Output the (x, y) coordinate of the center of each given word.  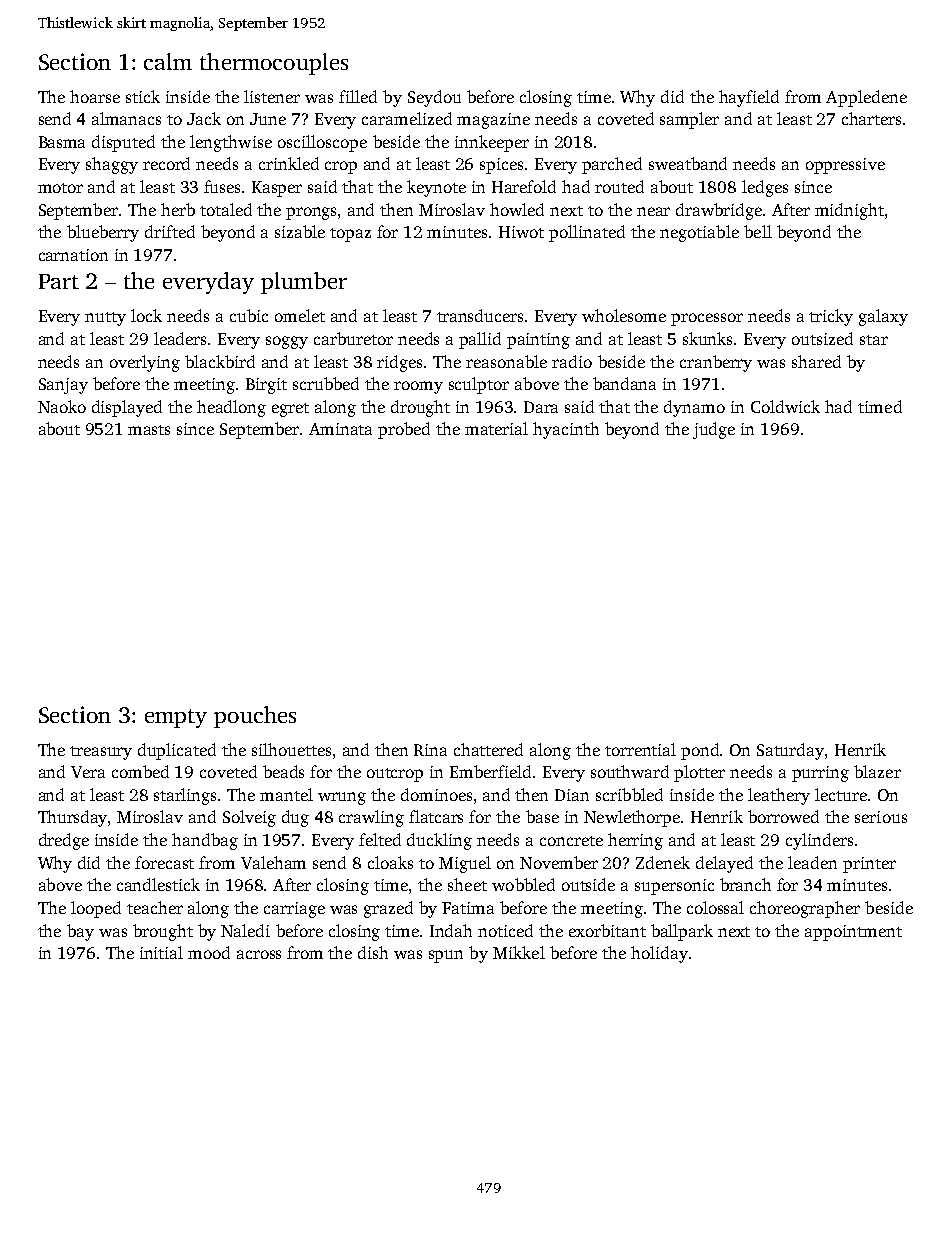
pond (700, 751)
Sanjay (63, 386)
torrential (640, 749)
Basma (62, 142)
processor (707, 319)
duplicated (177, 751)
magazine (493, 121)
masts (149, 430)
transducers (480, 315)
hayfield (749, 98)
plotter (699, 773)
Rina (430, 750)
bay (80, 932)
